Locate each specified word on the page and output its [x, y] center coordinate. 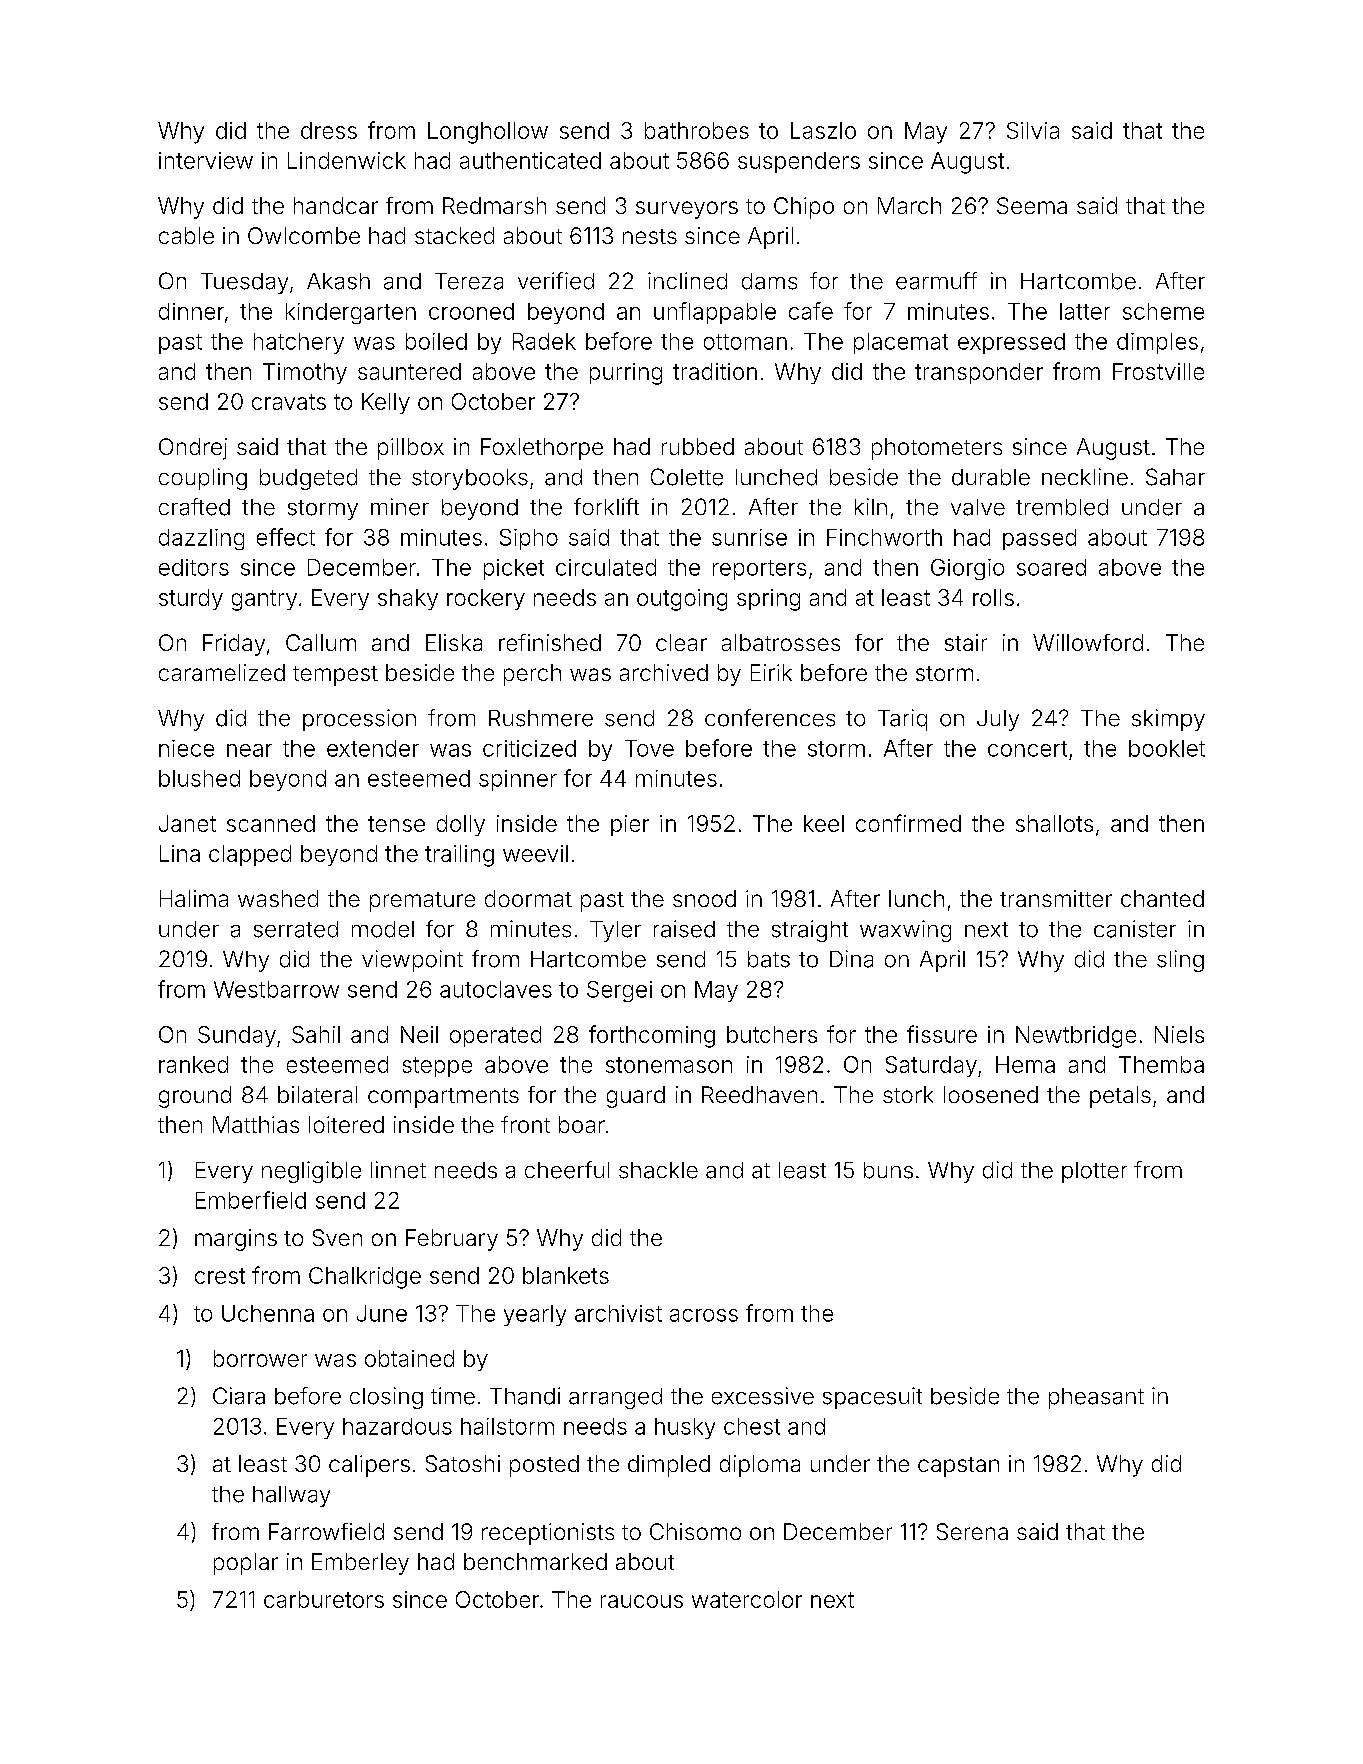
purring [626, 374]
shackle [658, 1170]
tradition [715, 371]
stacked [454, 235]
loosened [991, 1094]
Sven [337, 1237]
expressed [1011, 343]
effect [286, 537]
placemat [901, 343]
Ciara [239, 1396]
